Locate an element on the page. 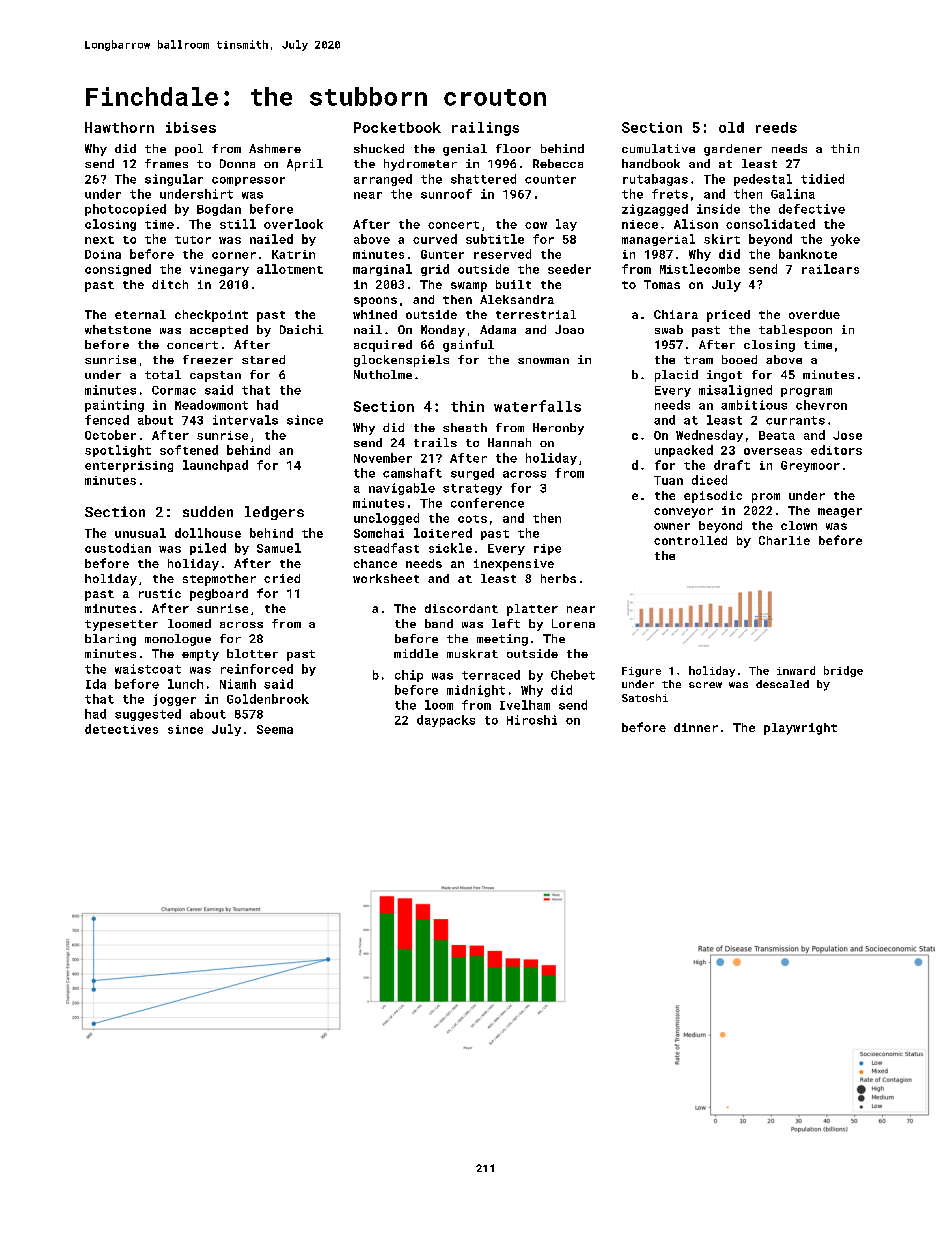 The width and height of the image is (952, 1233). whined is located at coordinates (375, 314).
